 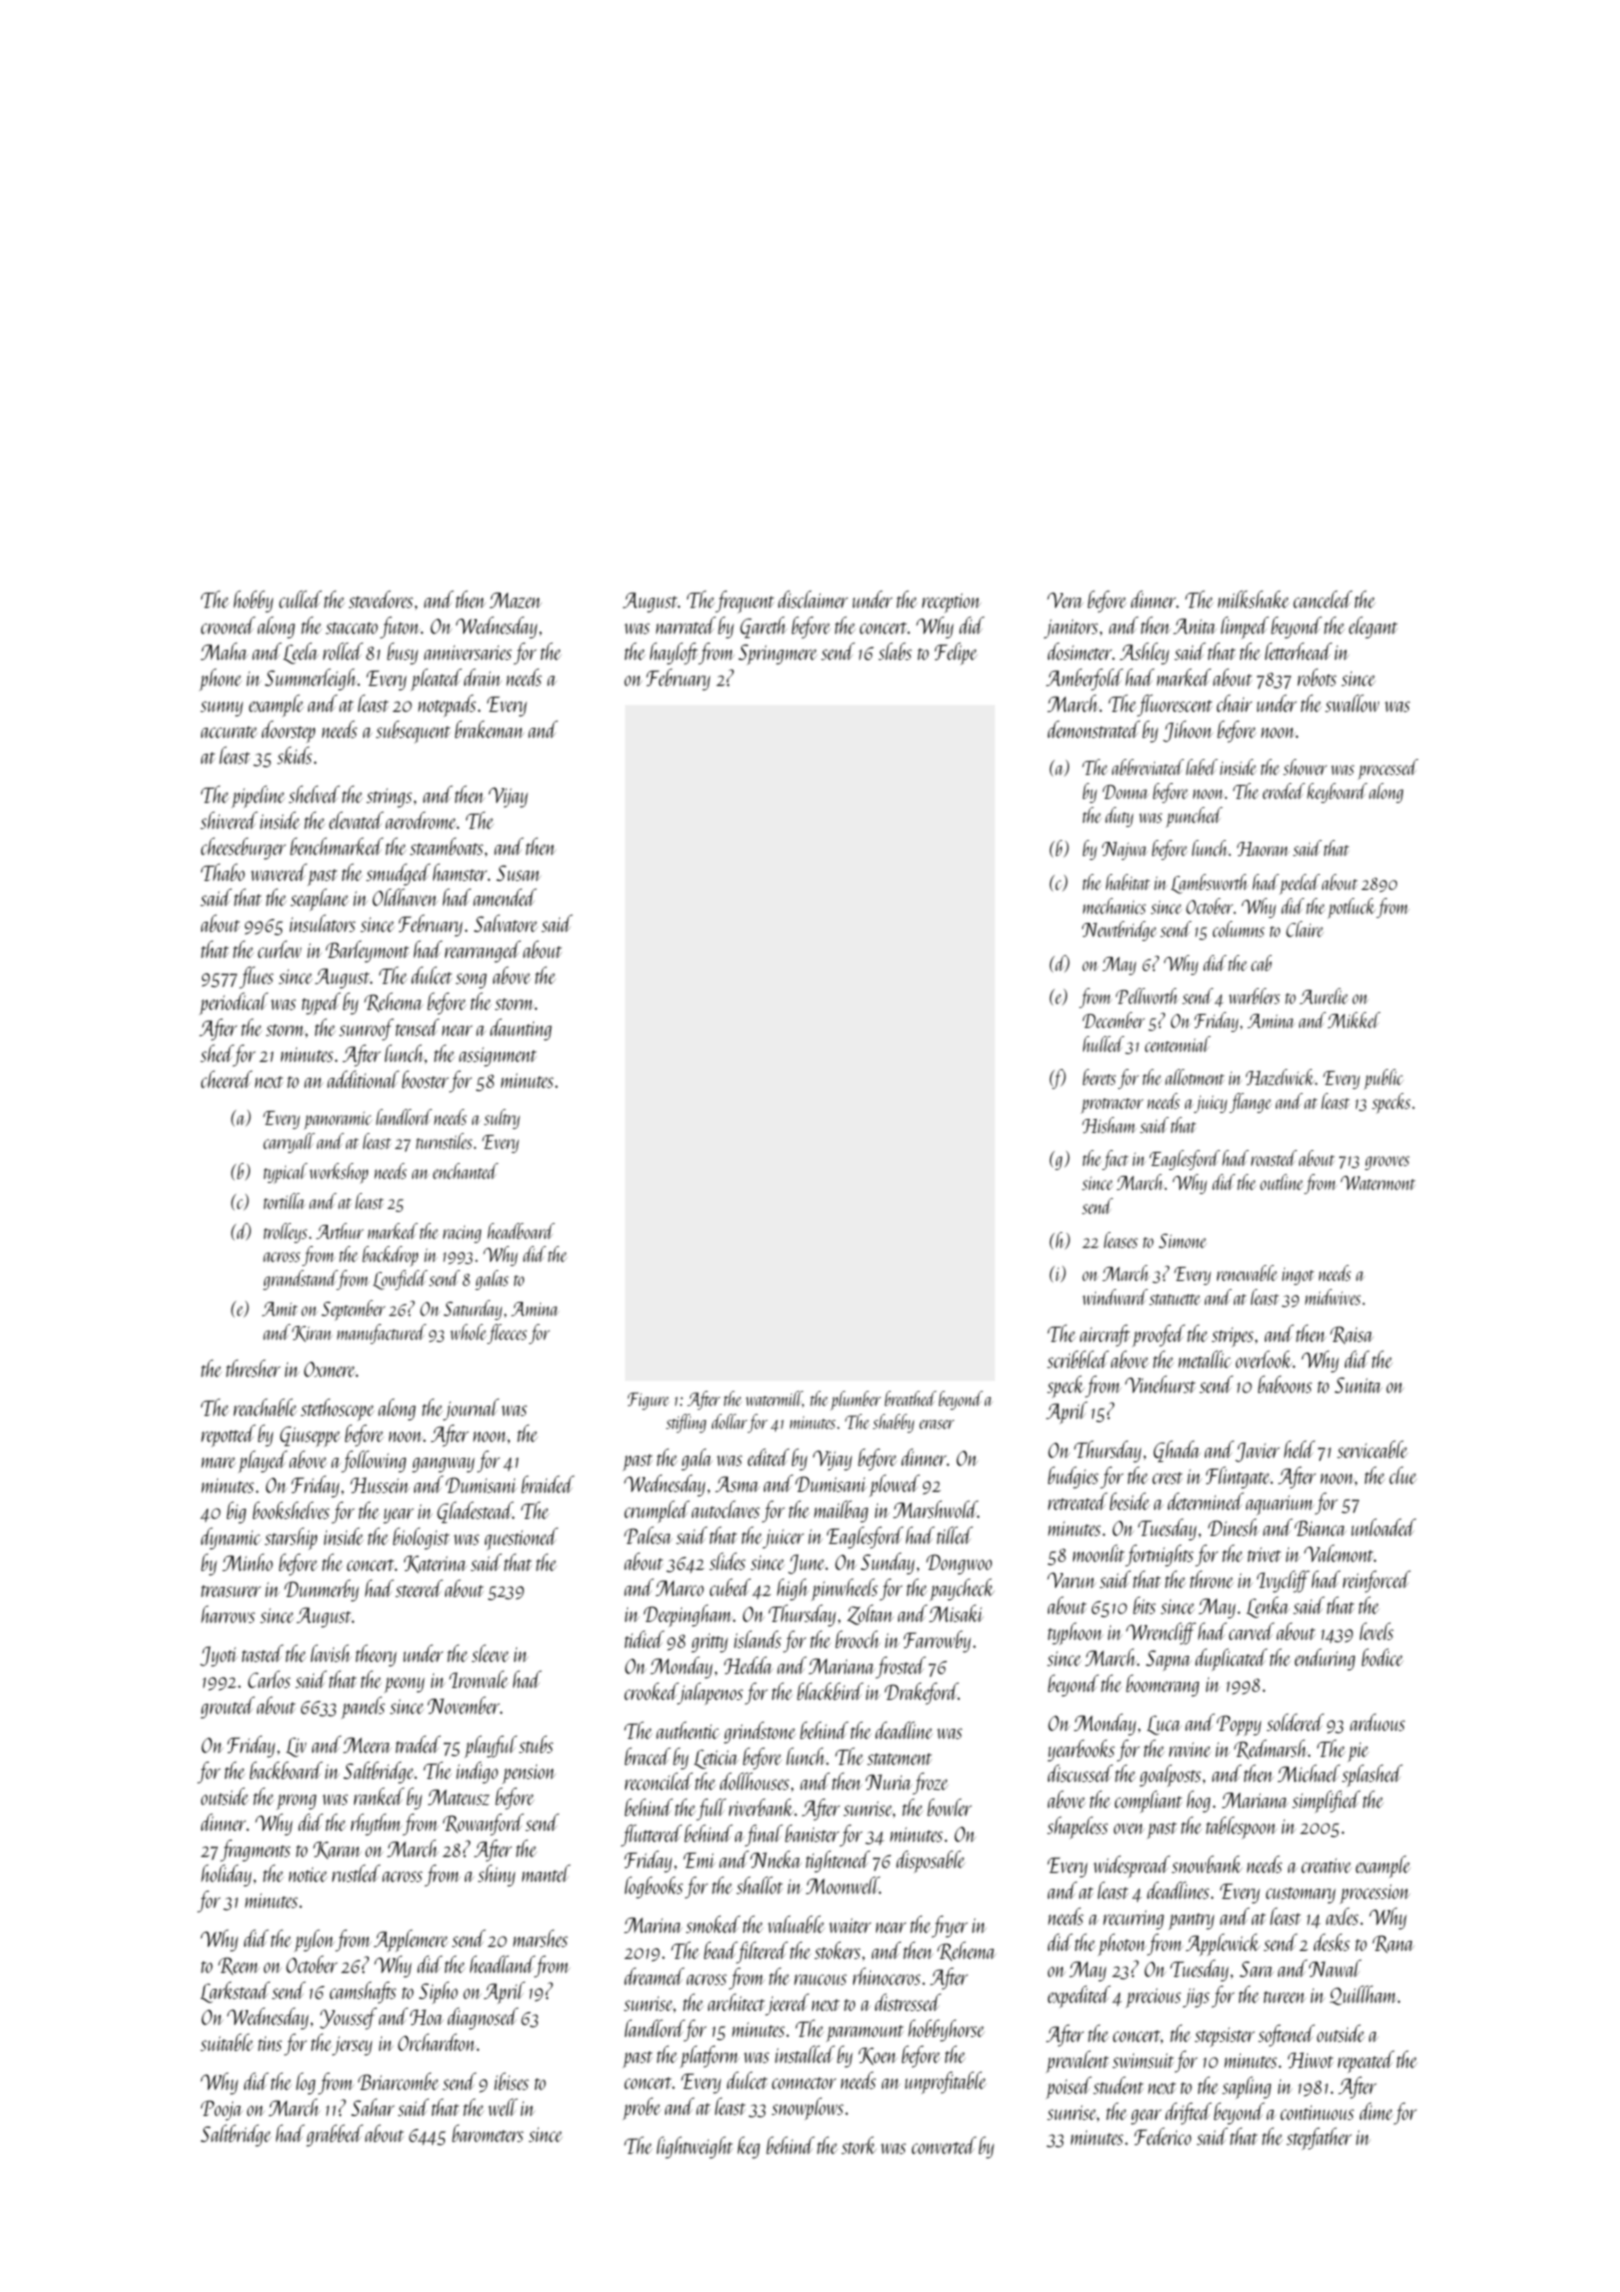 What do you see at coordinates (870, 1614) in the screenshot?
I see `Zoltan` at bounding box center [870, 1614].
